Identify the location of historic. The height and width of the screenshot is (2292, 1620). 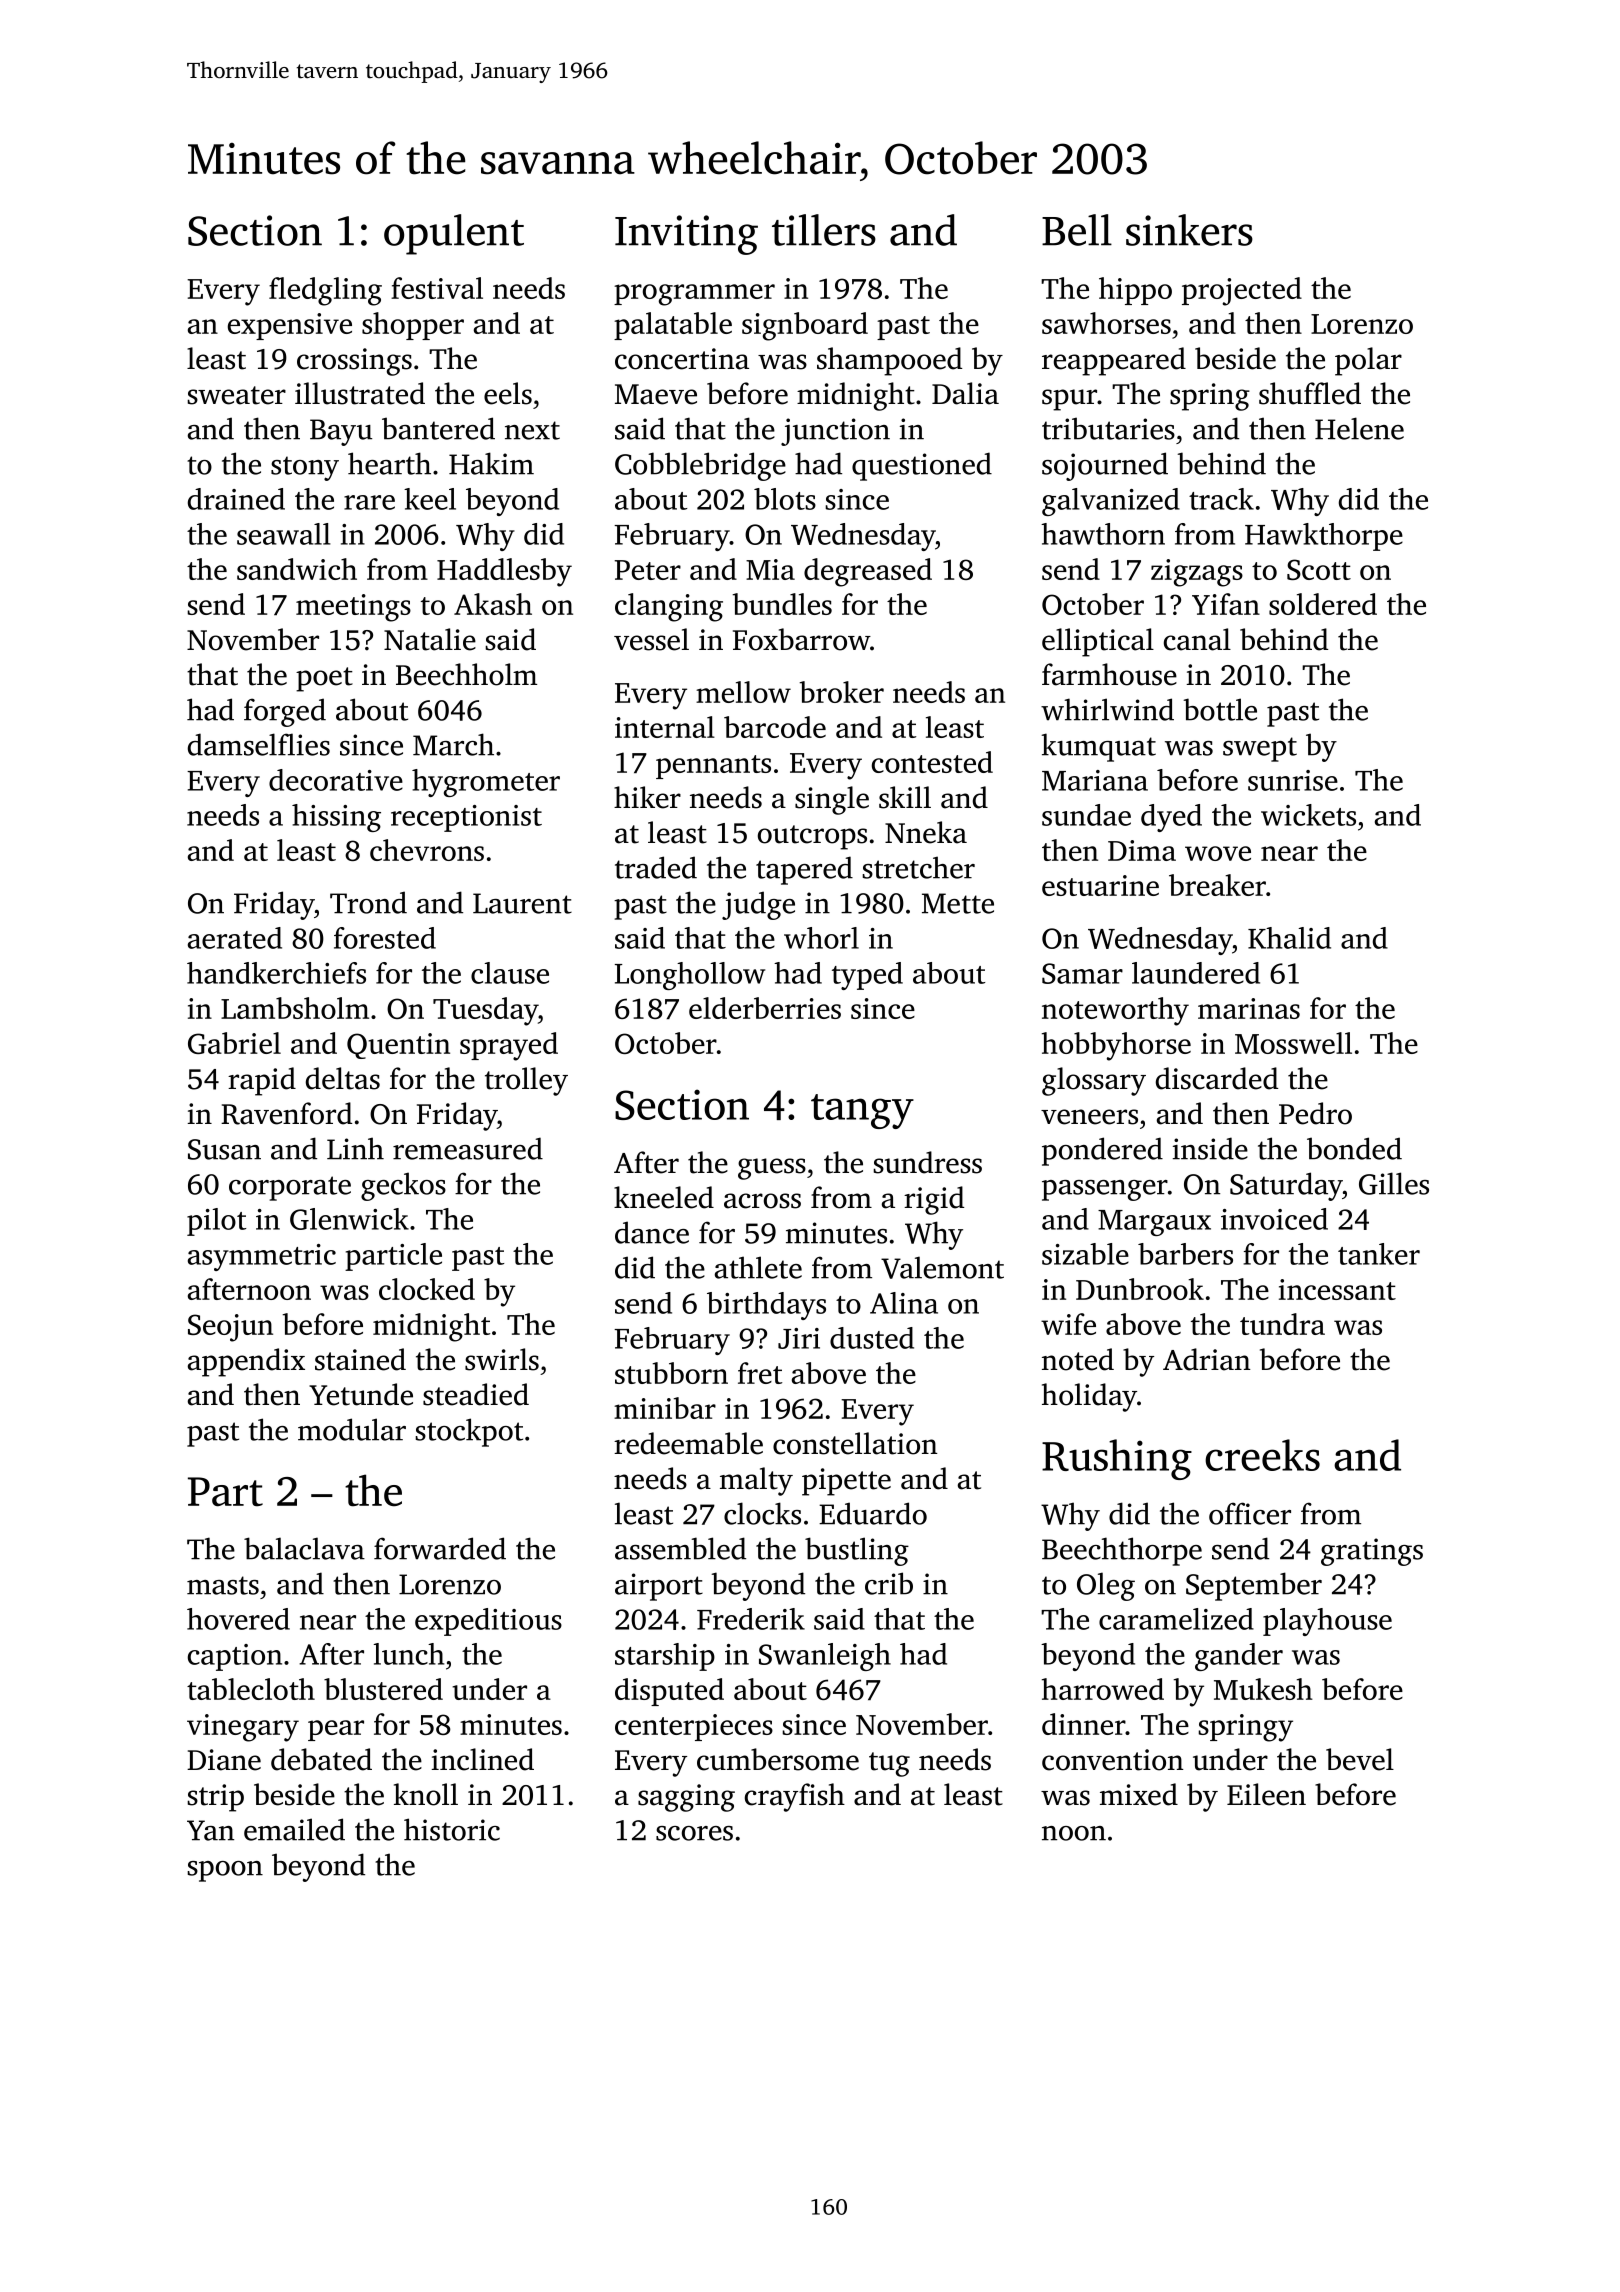
(452, 1829).
